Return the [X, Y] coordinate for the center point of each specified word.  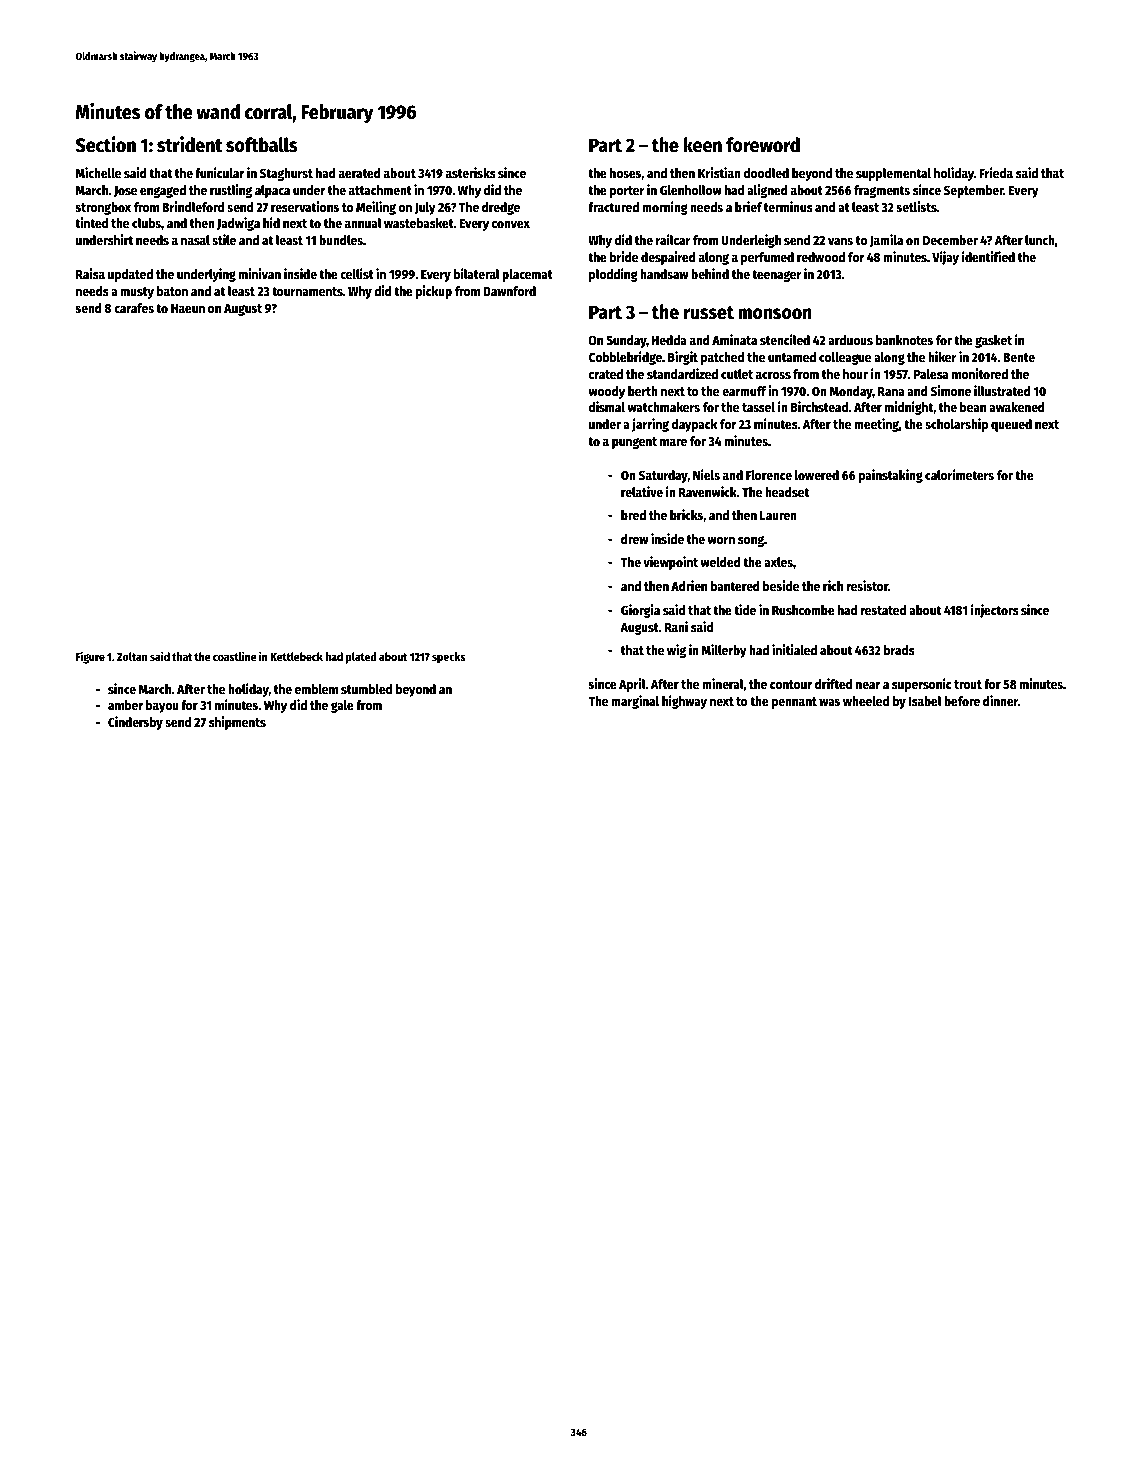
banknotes [904, 340]
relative [642, 491]
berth [643, 391]
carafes [134, 308]
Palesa [931, 374]
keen [702, 145]
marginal [635, 702]
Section [106, 144]
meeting [876, 425]
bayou [162, 706]
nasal [195, 240]
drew [635, 539]
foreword [763, 145]
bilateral [477, 273]
